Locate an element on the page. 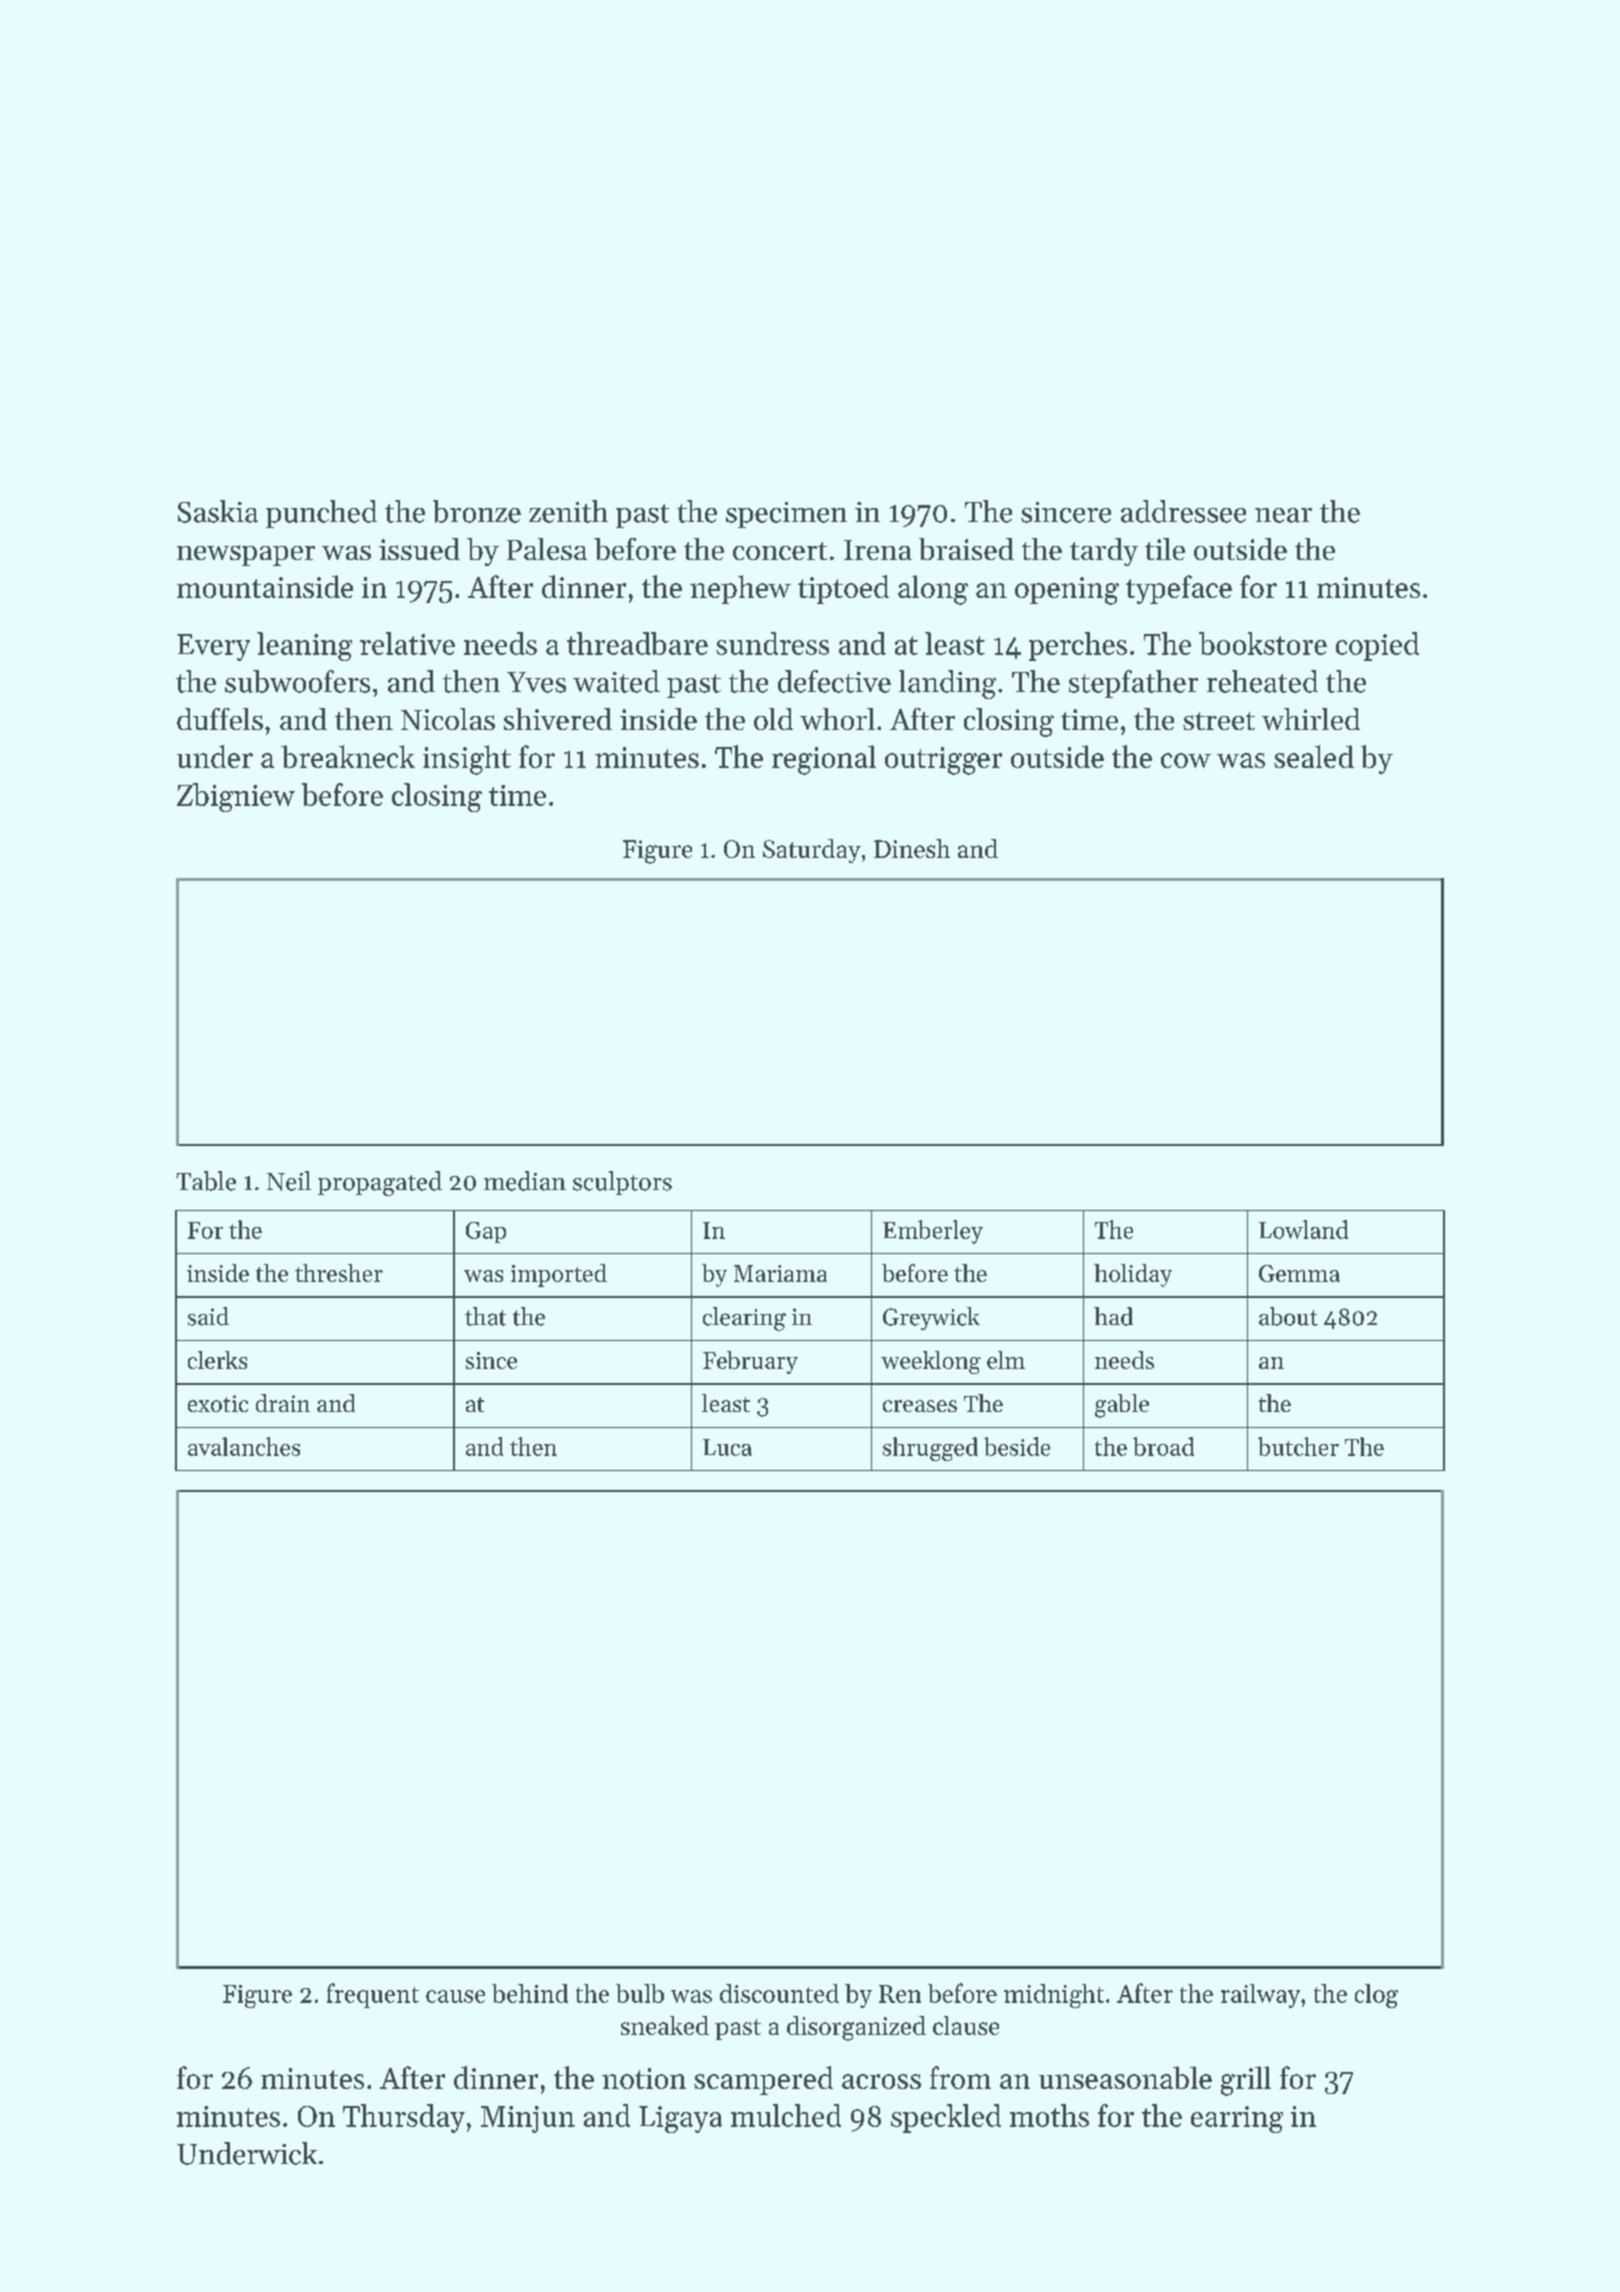  Luca is located at coordinates (727, 1447).
